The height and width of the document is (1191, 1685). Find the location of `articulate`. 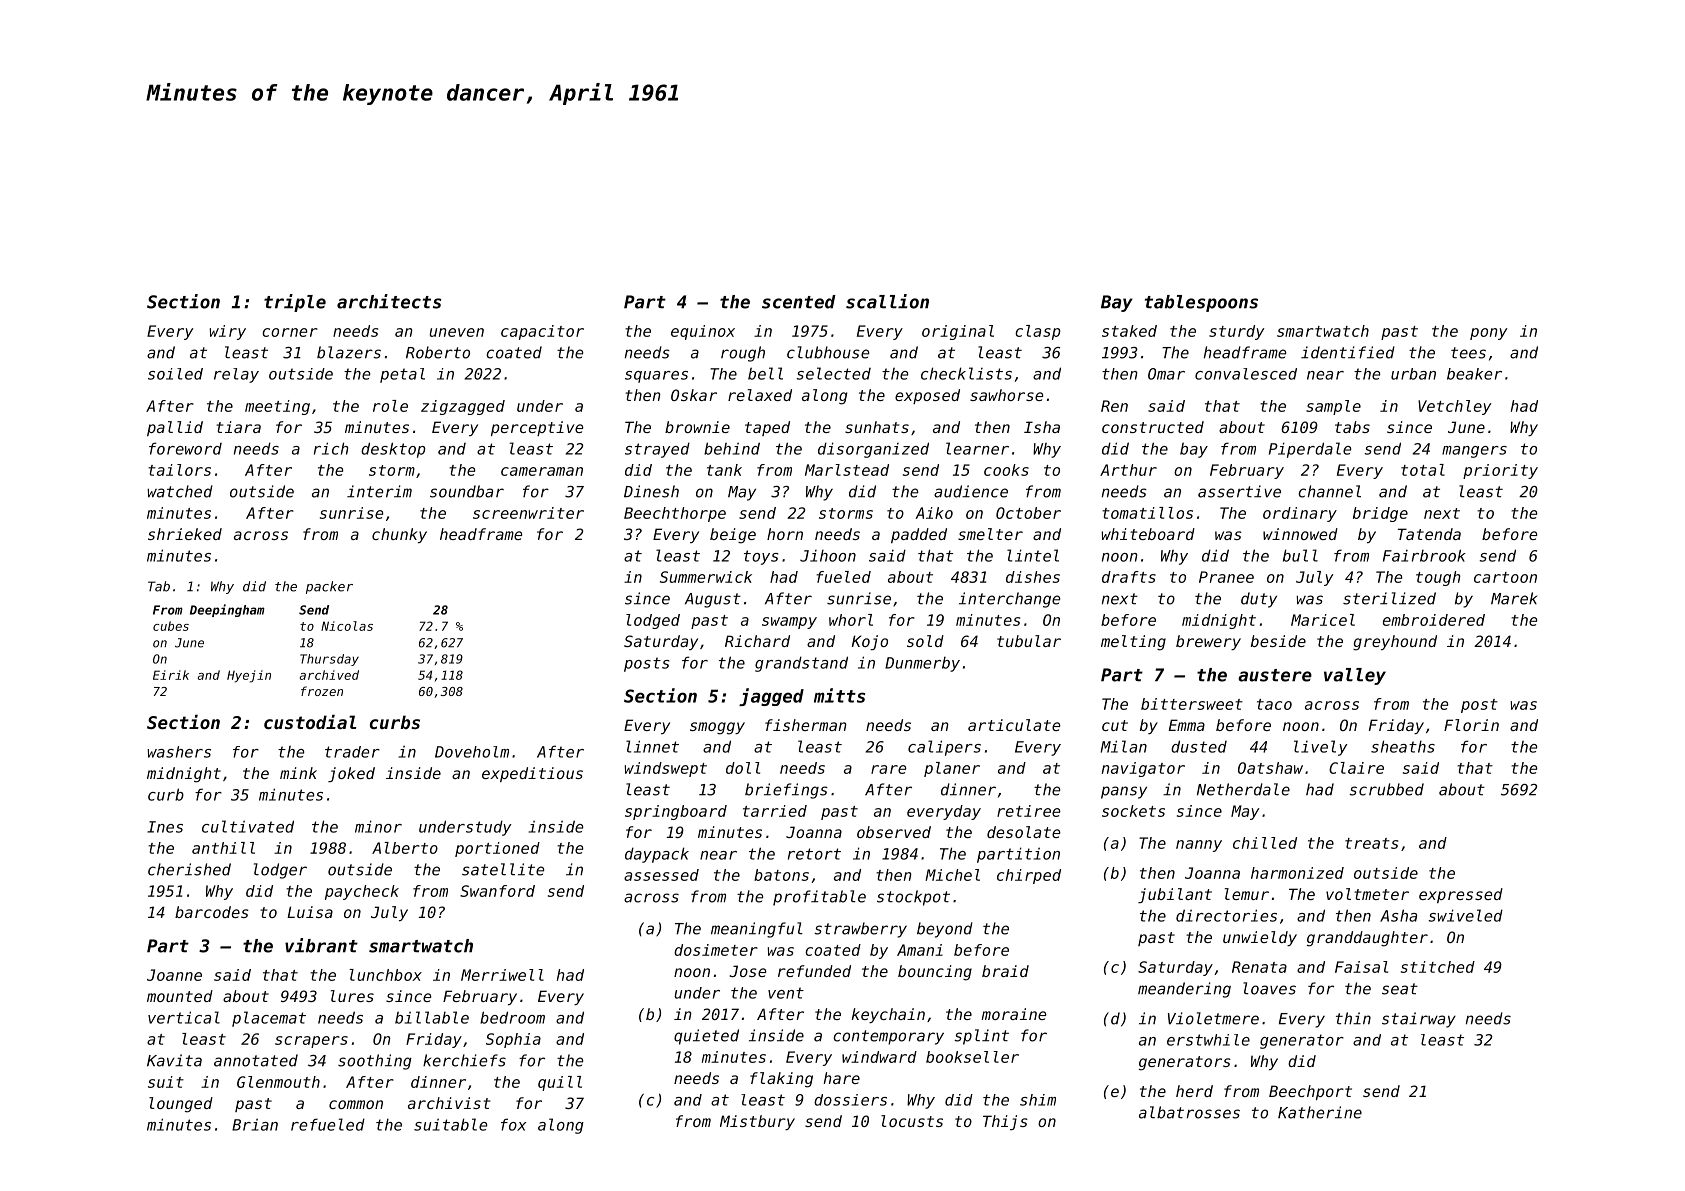

articulate is located at coordinates (1014, 725).
